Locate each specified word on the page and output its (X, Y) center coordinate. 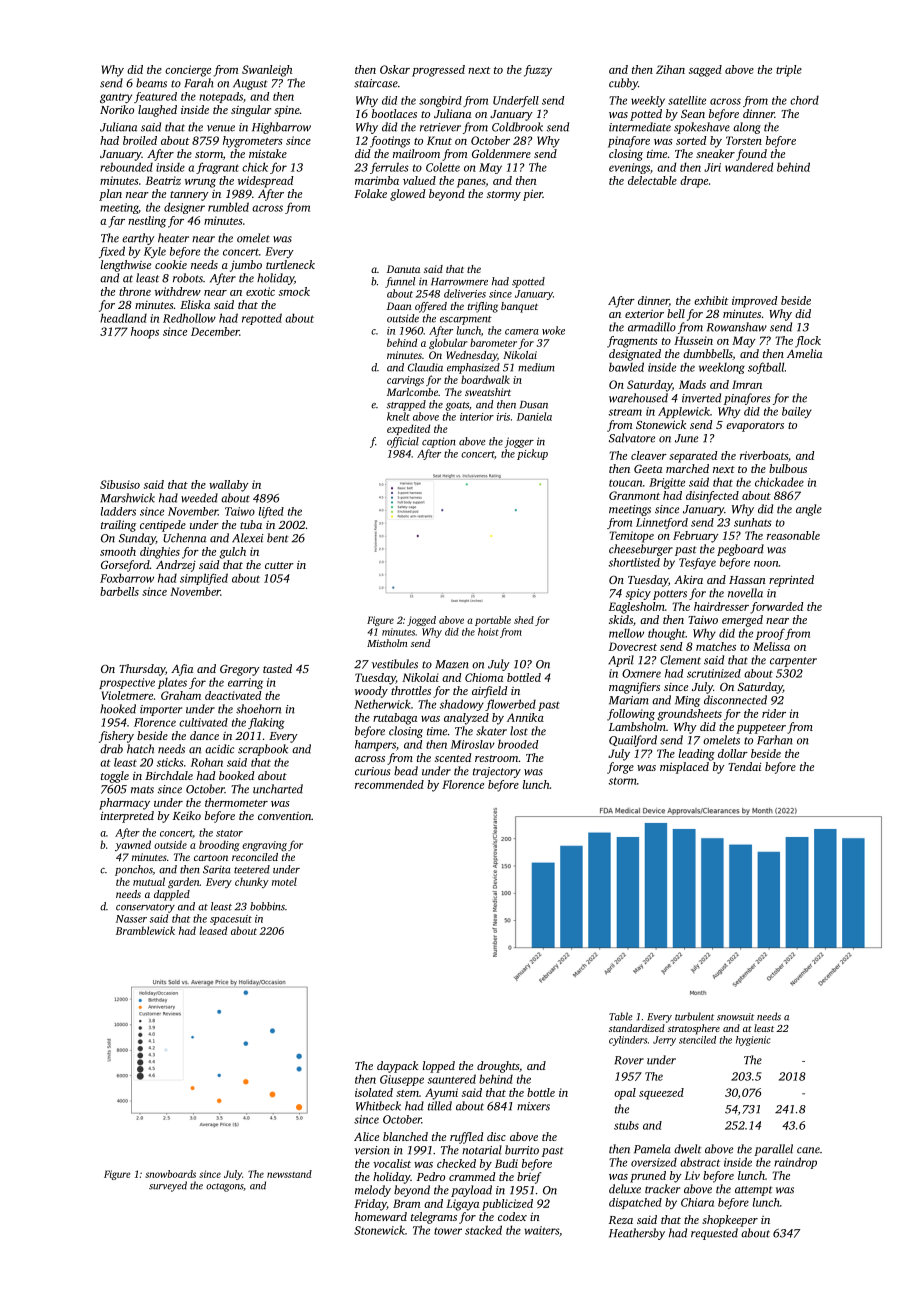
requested (714, 1234)
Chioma (484, 677)
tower (448, 1231)
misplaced (684, 768)
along (747, 128)
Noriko (117, 109)
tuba (251, 524)
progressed (438, 71)
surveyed (168, 1186)
